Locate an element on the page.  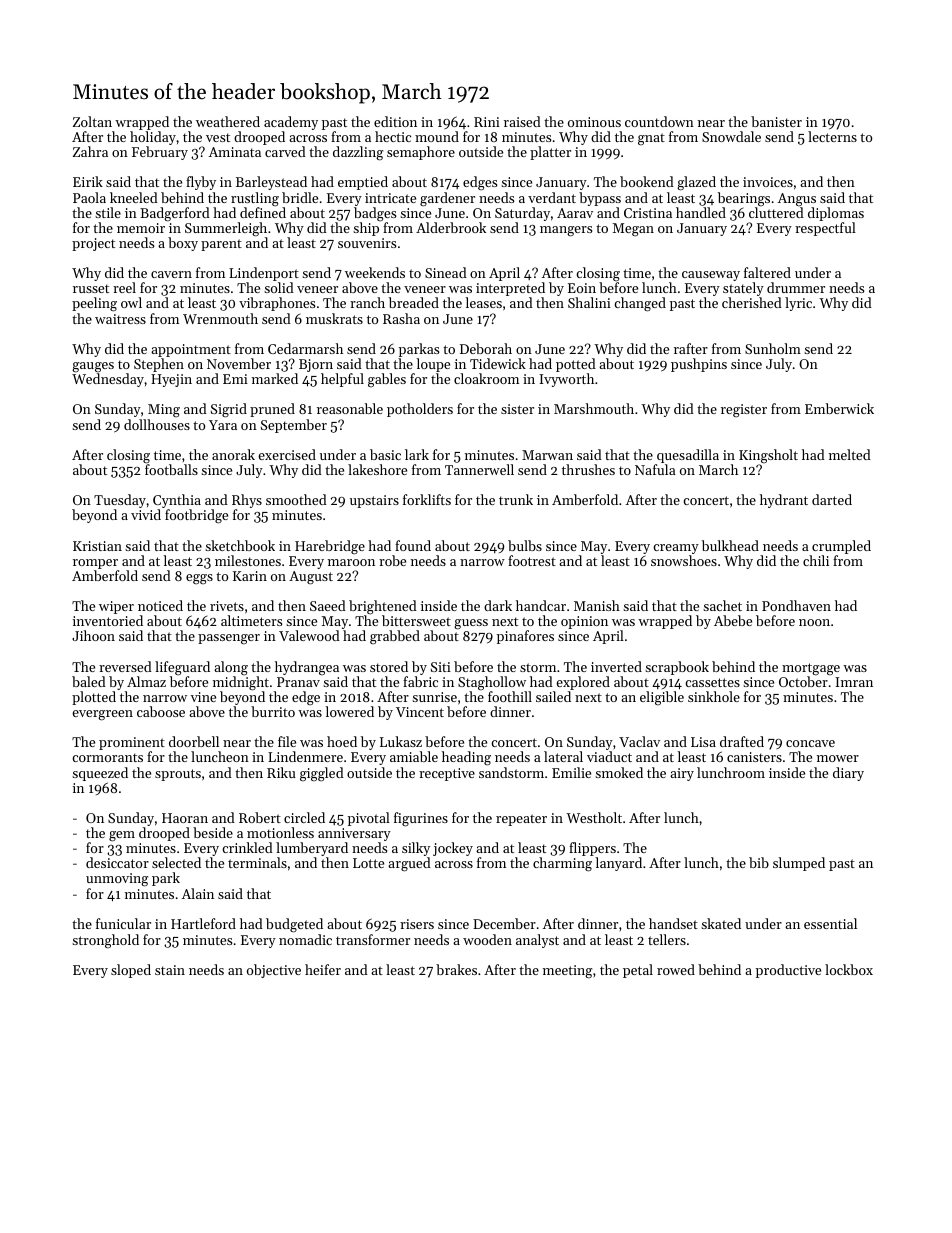
heading is located at coordinates (466, 758).
